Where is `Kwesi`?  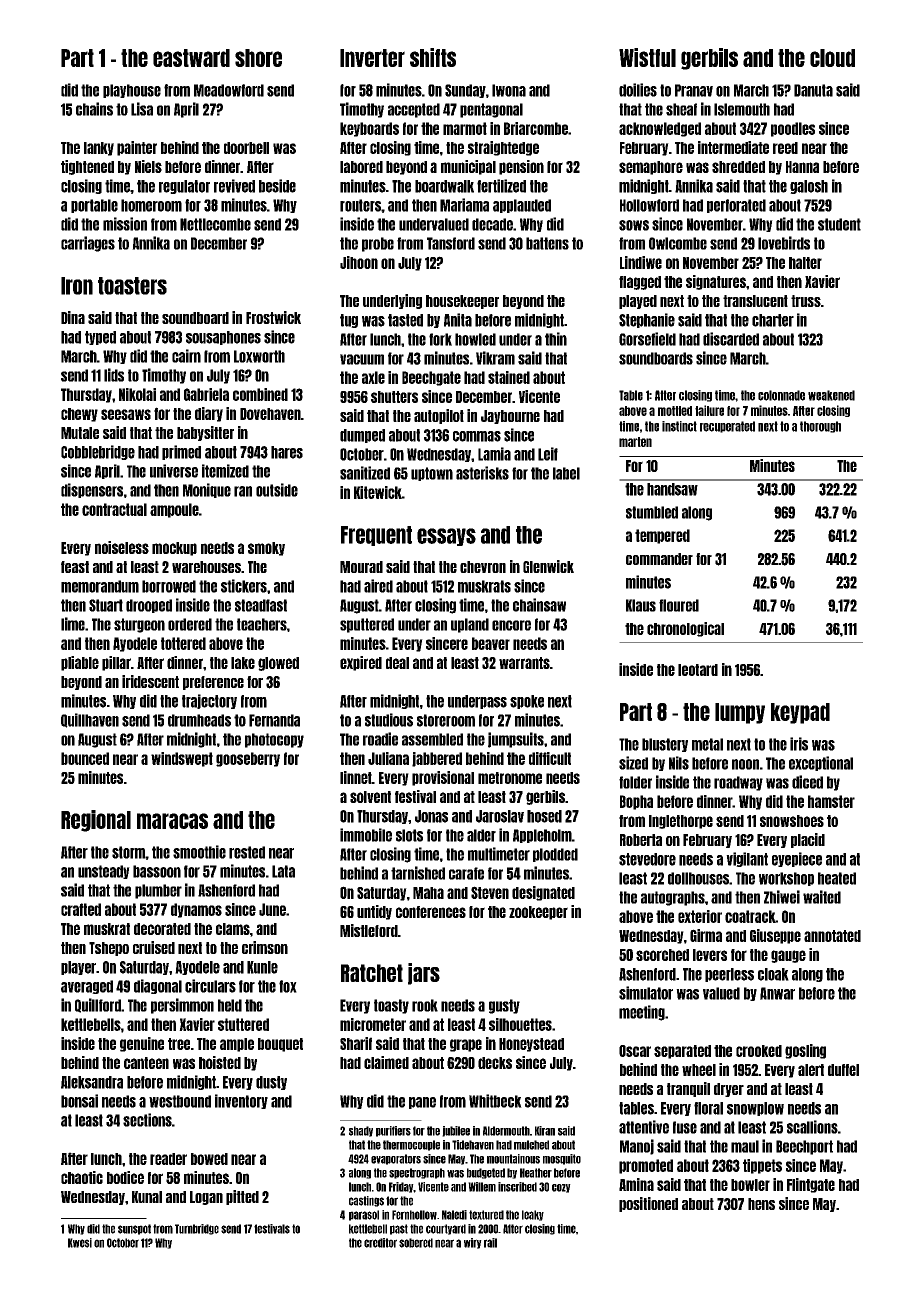 Kwesi is located at coordinates (80, 1243).
